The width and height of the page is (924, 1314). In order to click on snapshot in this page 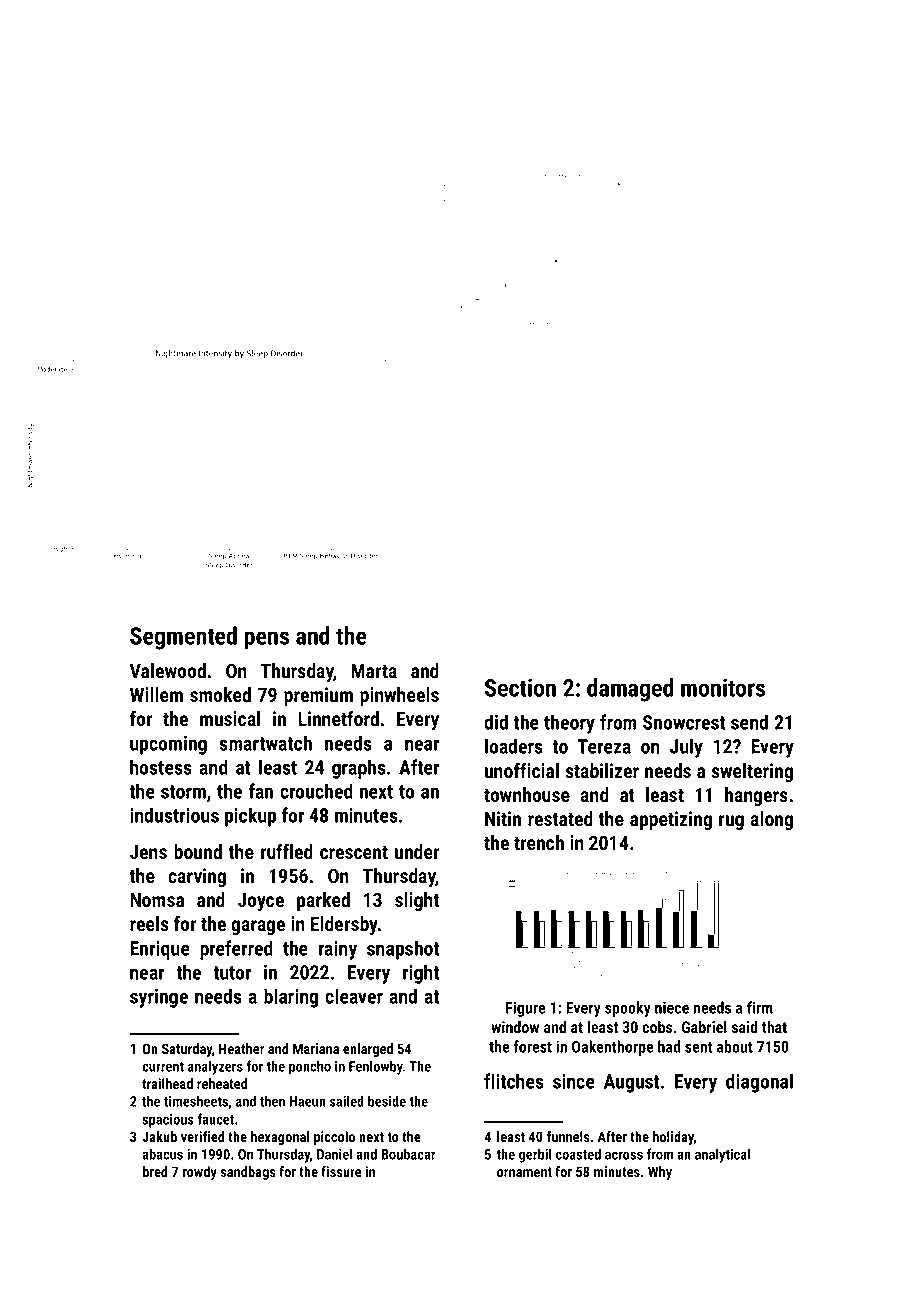, I will do `click(403, 950)`.
